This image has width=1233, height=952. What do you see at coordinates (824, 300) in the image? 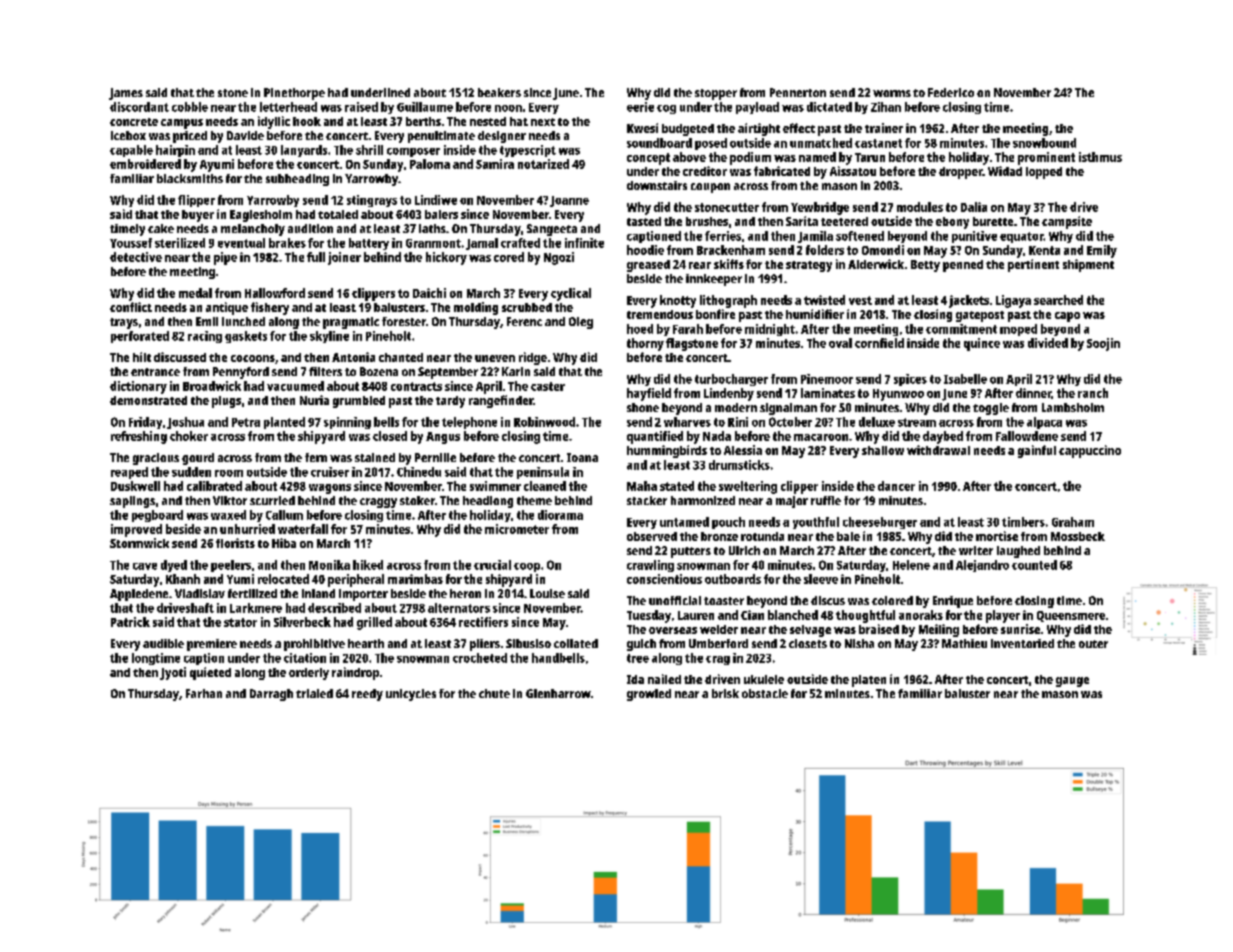
I see `twisted` at bounding box center [824, 300].
